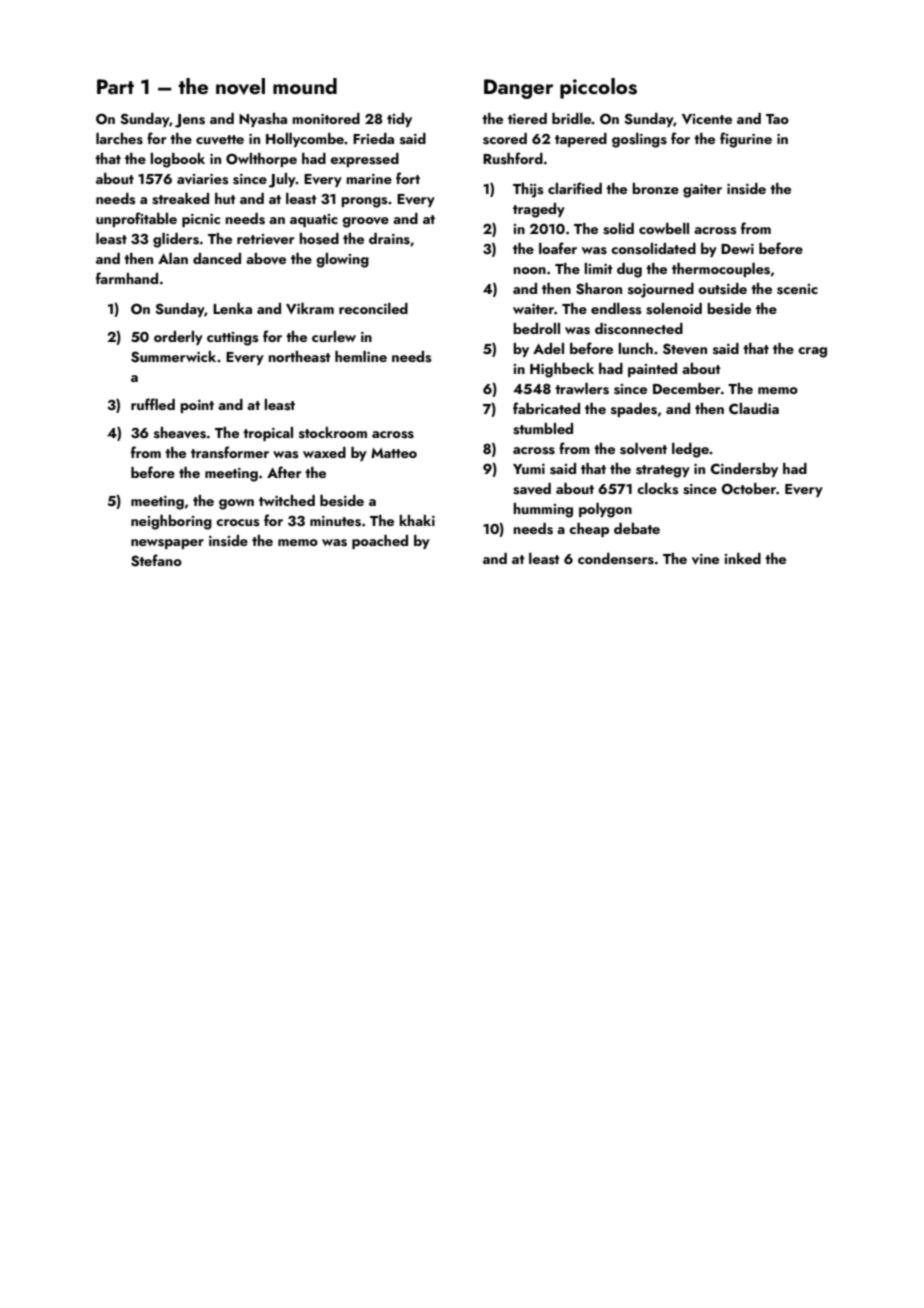 The width and height of the screenshot is (924, 1308). Describe the element at coordinates (777, 119) in the screenshot. I see `Tao` at that location.
